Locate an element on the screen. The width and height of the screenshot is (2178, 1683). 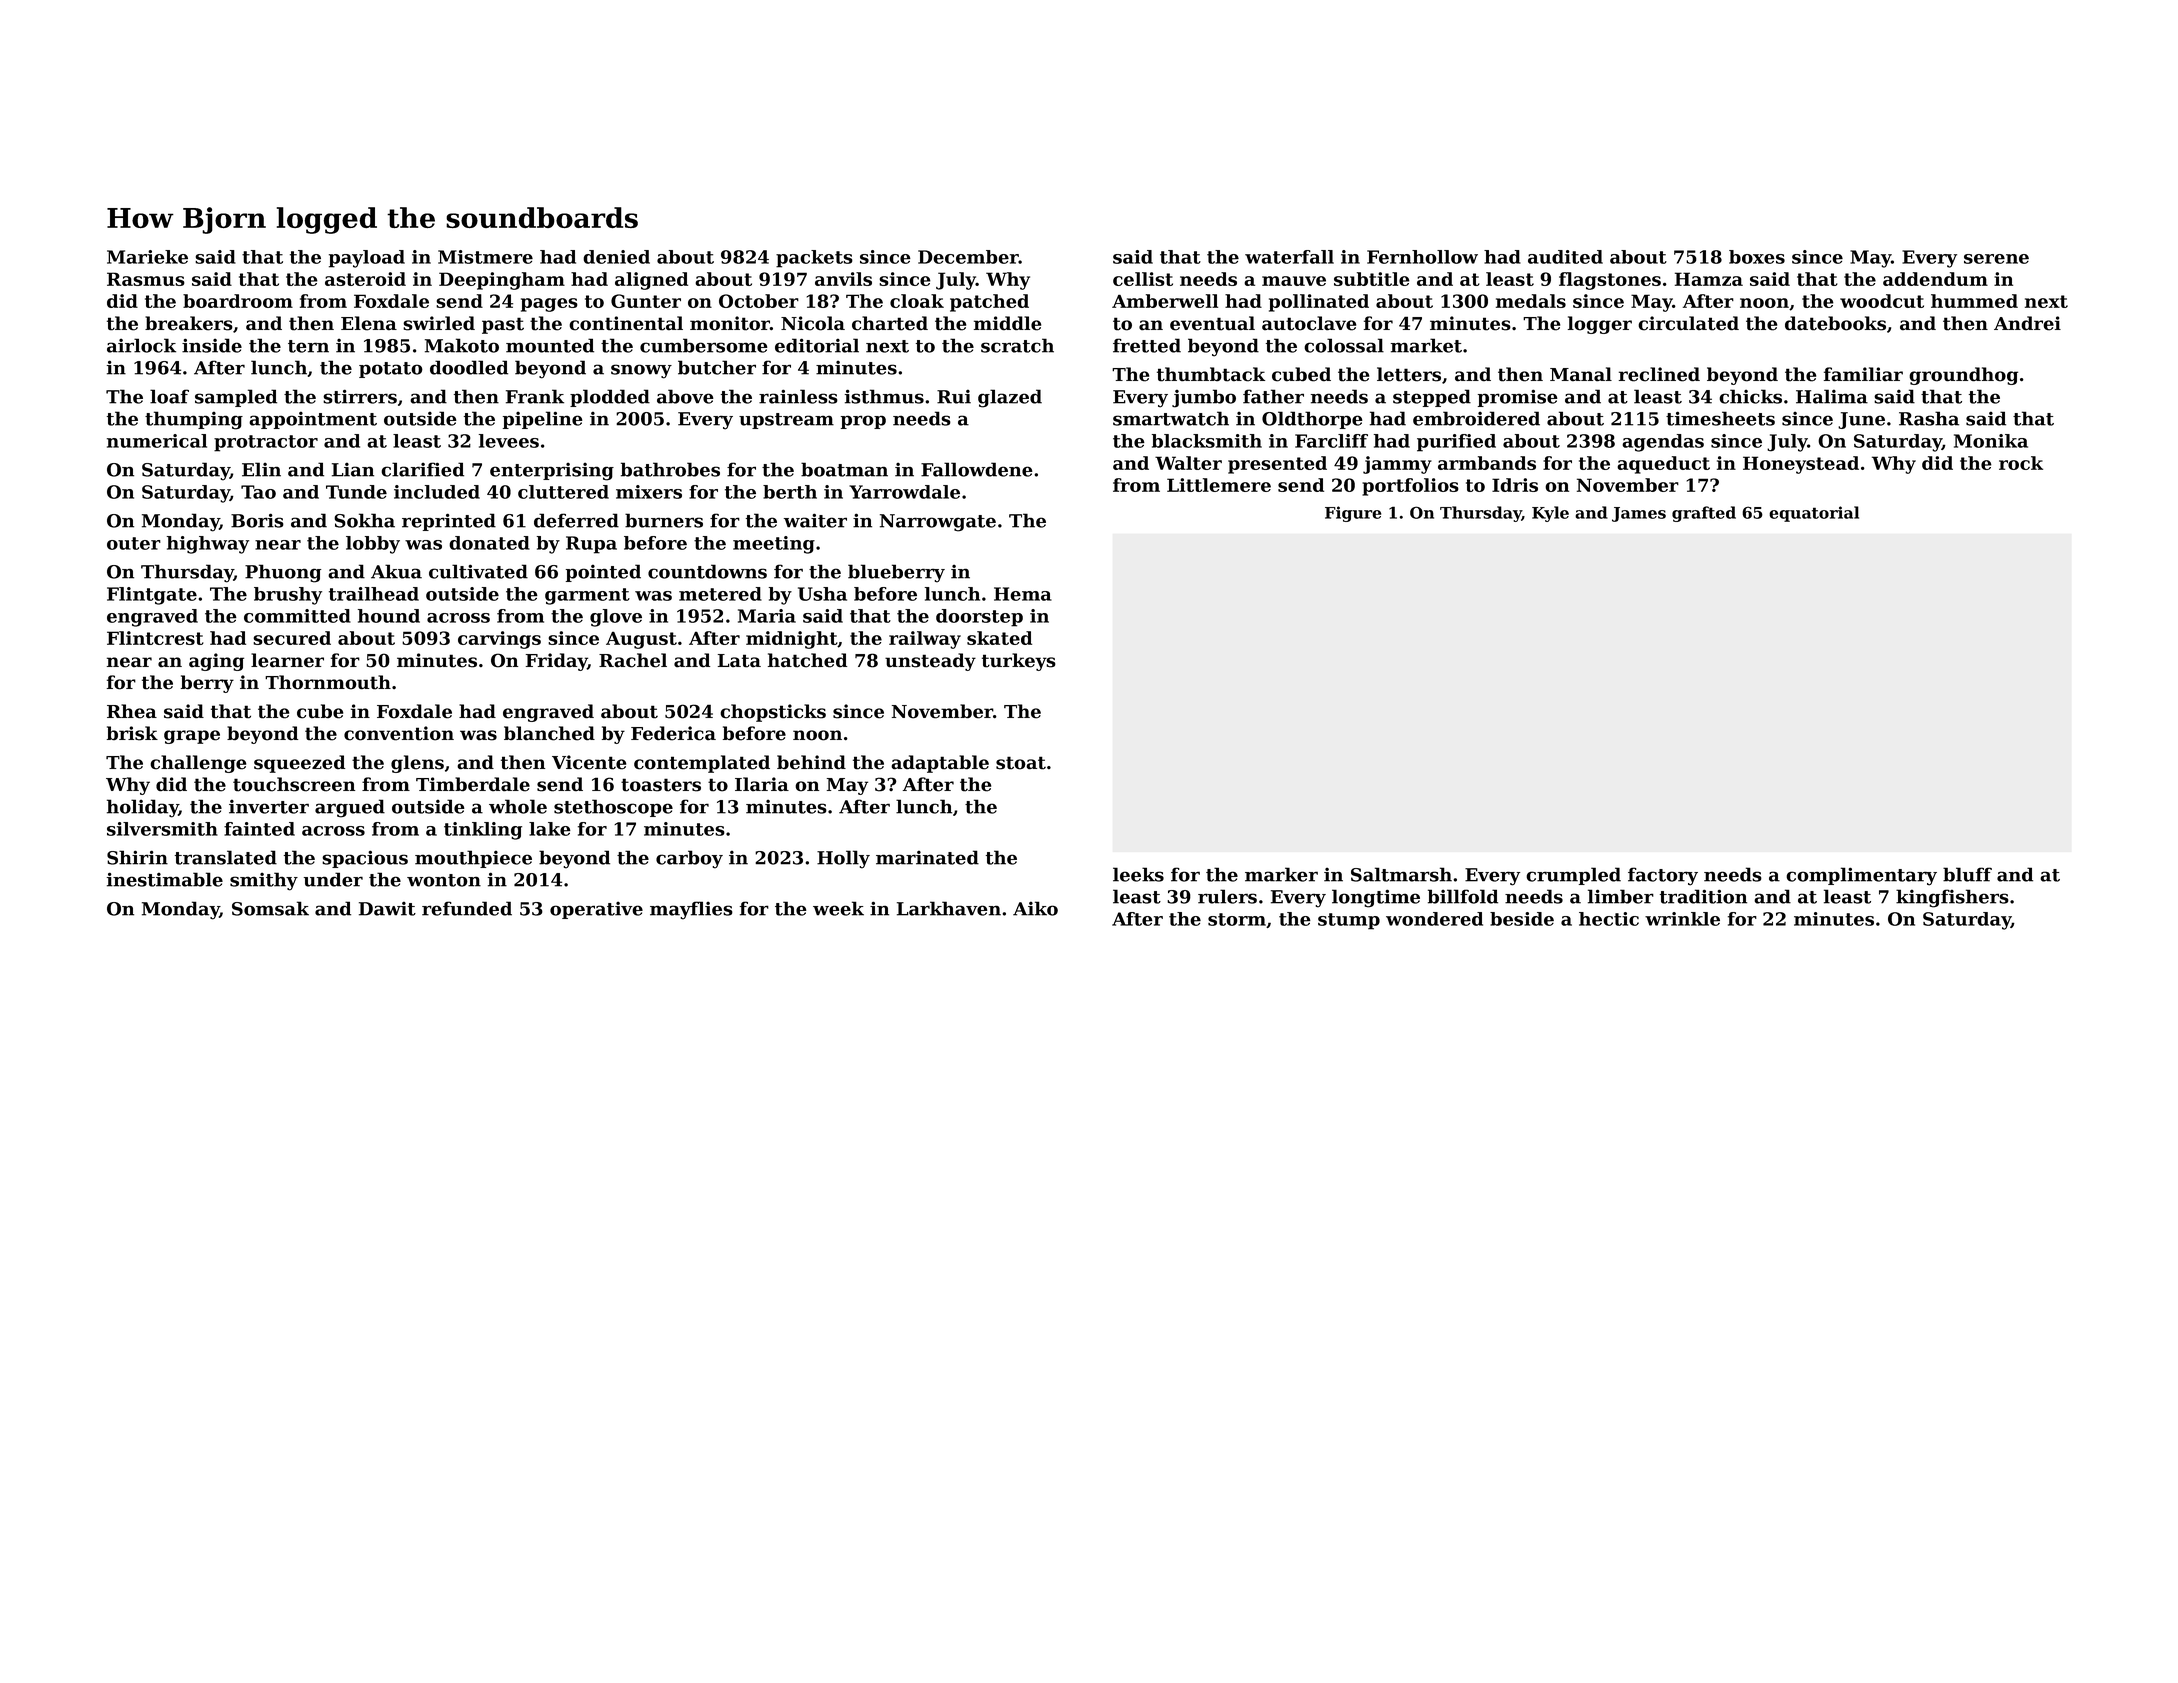
serene is located at coordinates (1996, 259).
